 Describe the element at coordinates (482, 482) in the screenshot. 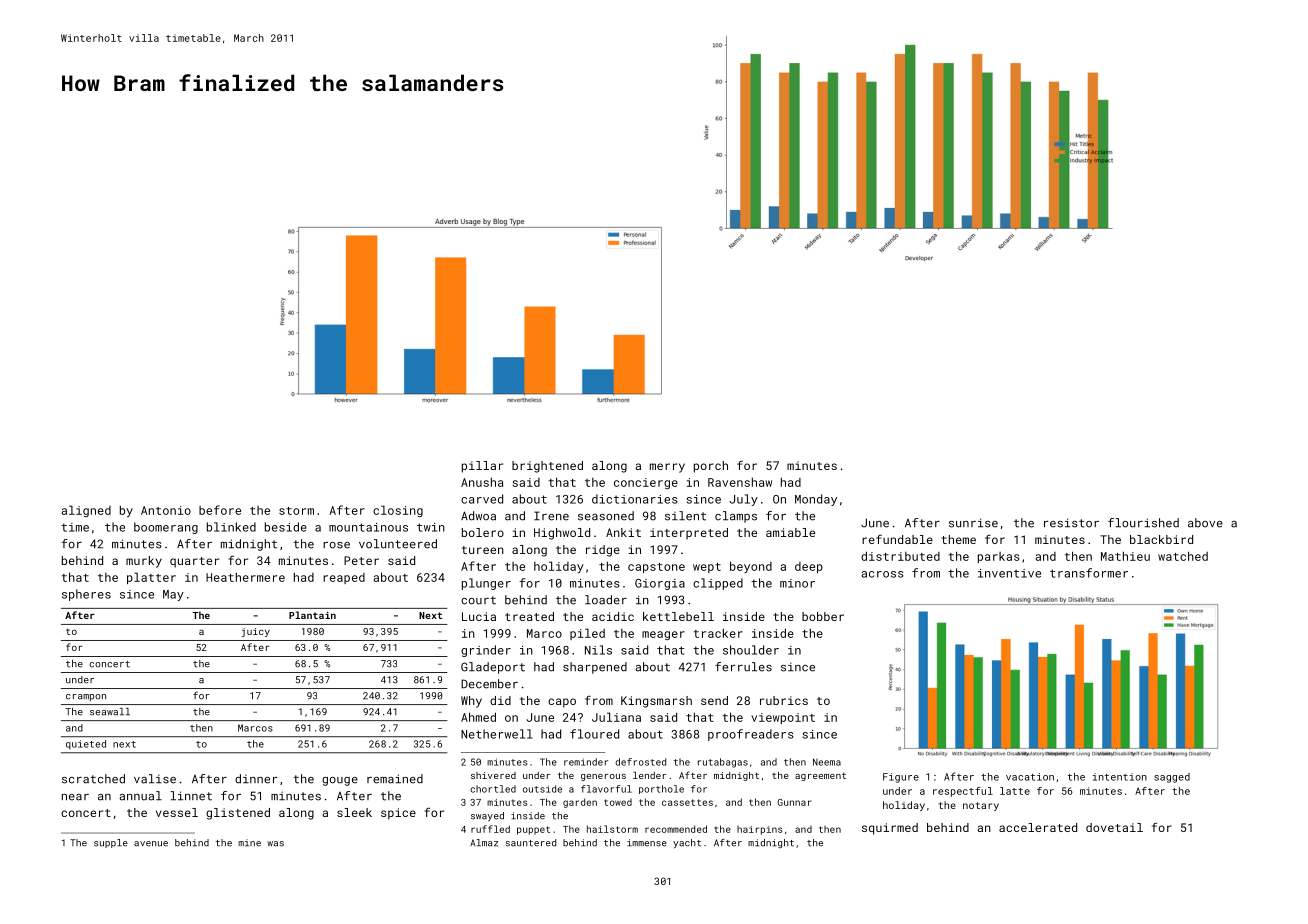

I see `Anusha` at that location.
